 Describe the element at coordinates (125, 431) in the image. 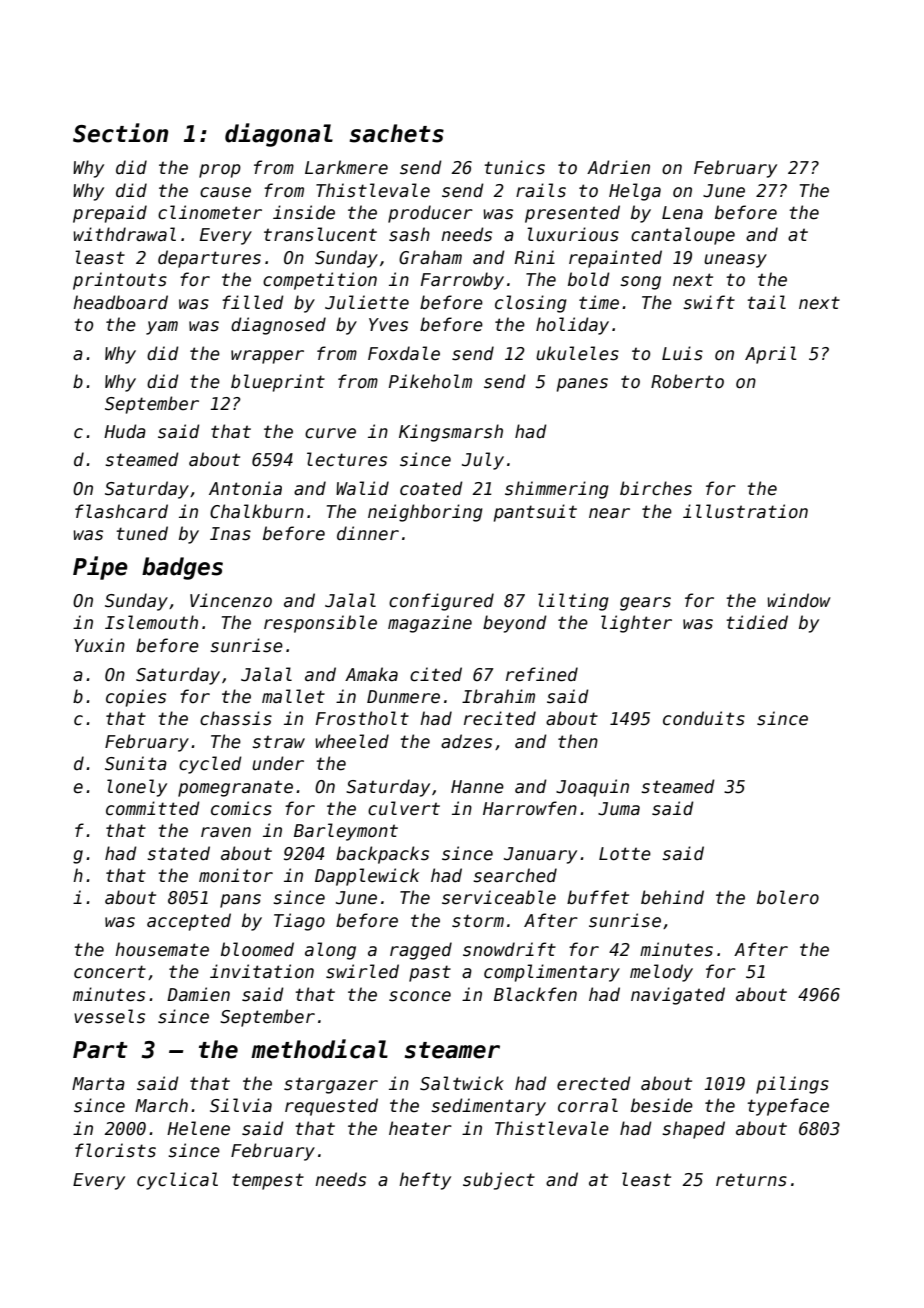

I see `Huda` at that location.
